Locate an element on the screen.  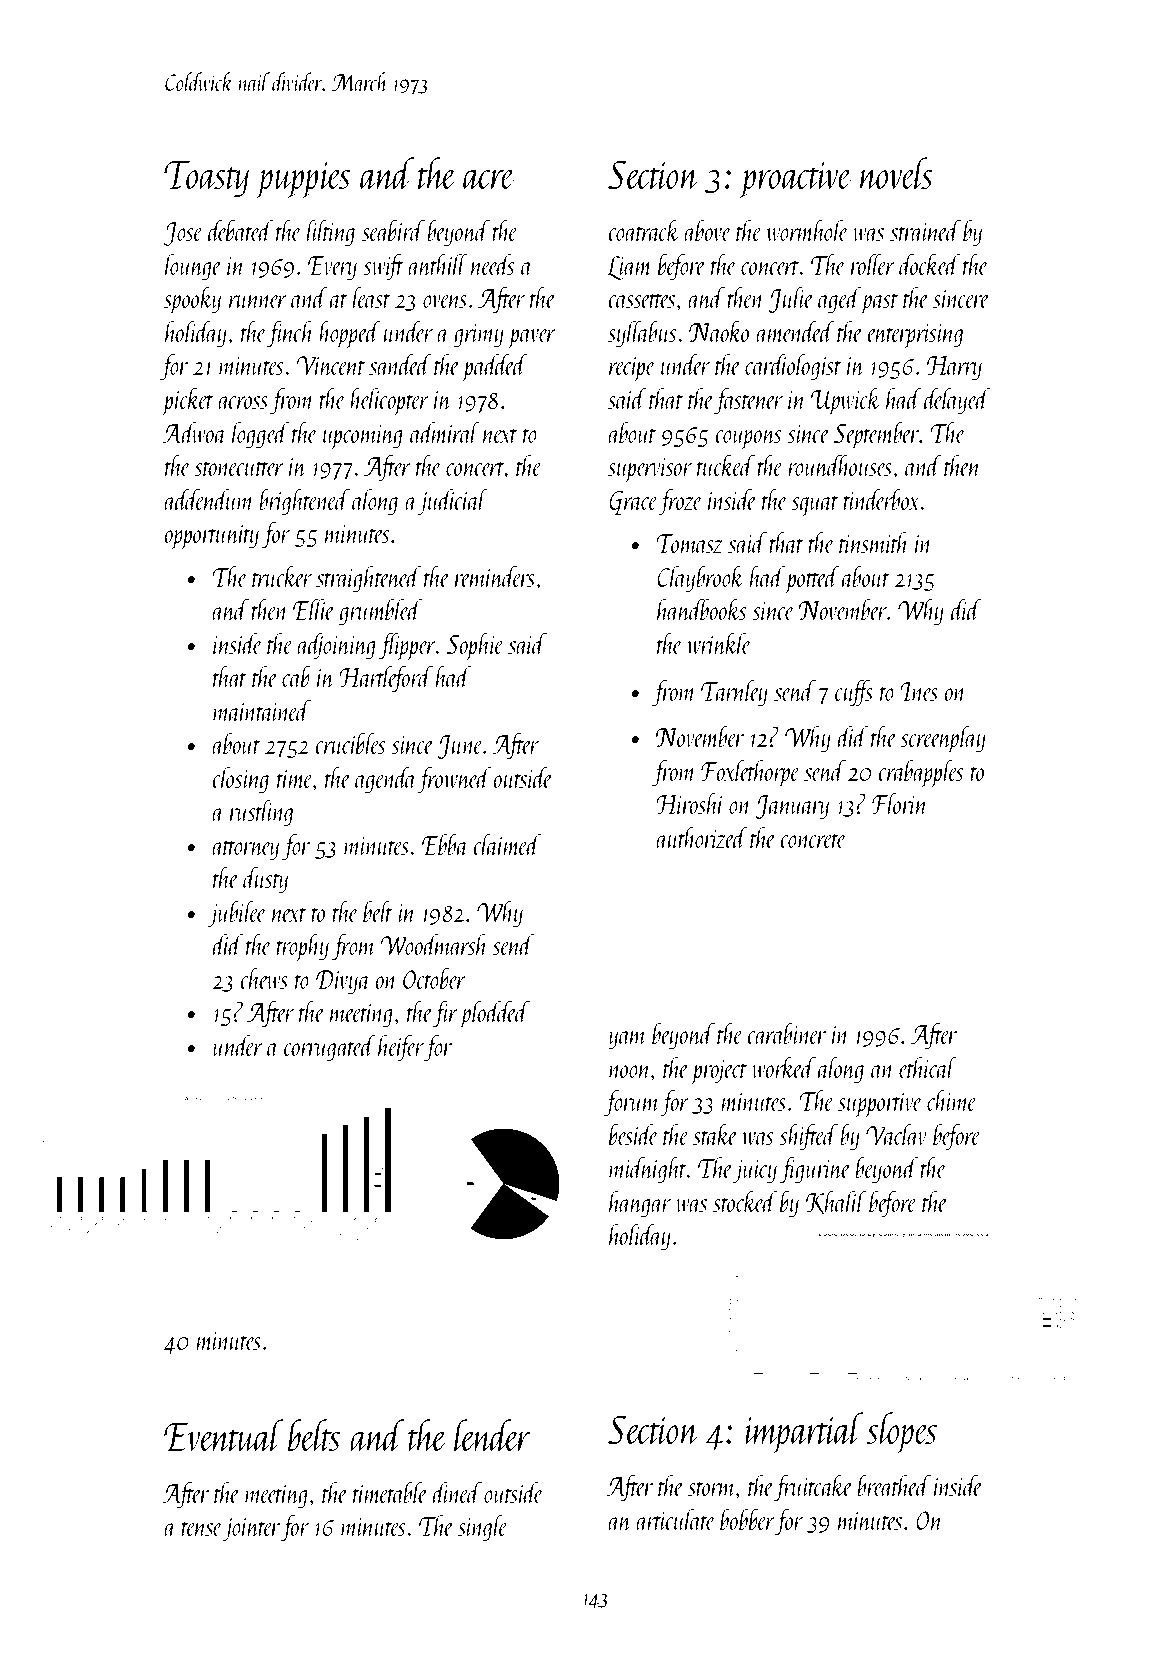
Foxlethorpe is located at coordinates (750, 773).
